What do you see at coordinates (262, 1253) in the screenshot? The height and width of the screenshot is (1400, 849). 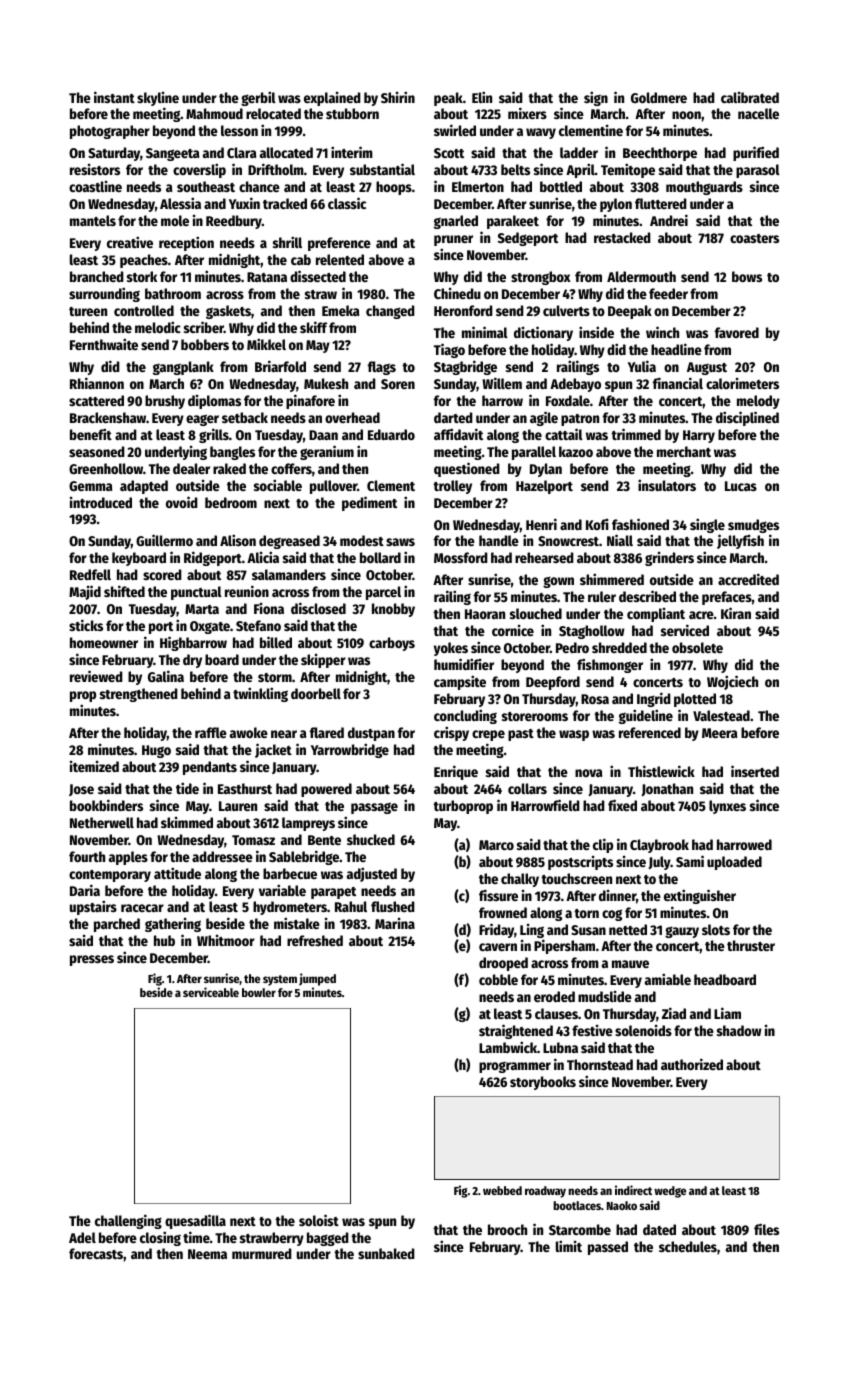 I see `murmured` at bounding box center [262, 1253].
